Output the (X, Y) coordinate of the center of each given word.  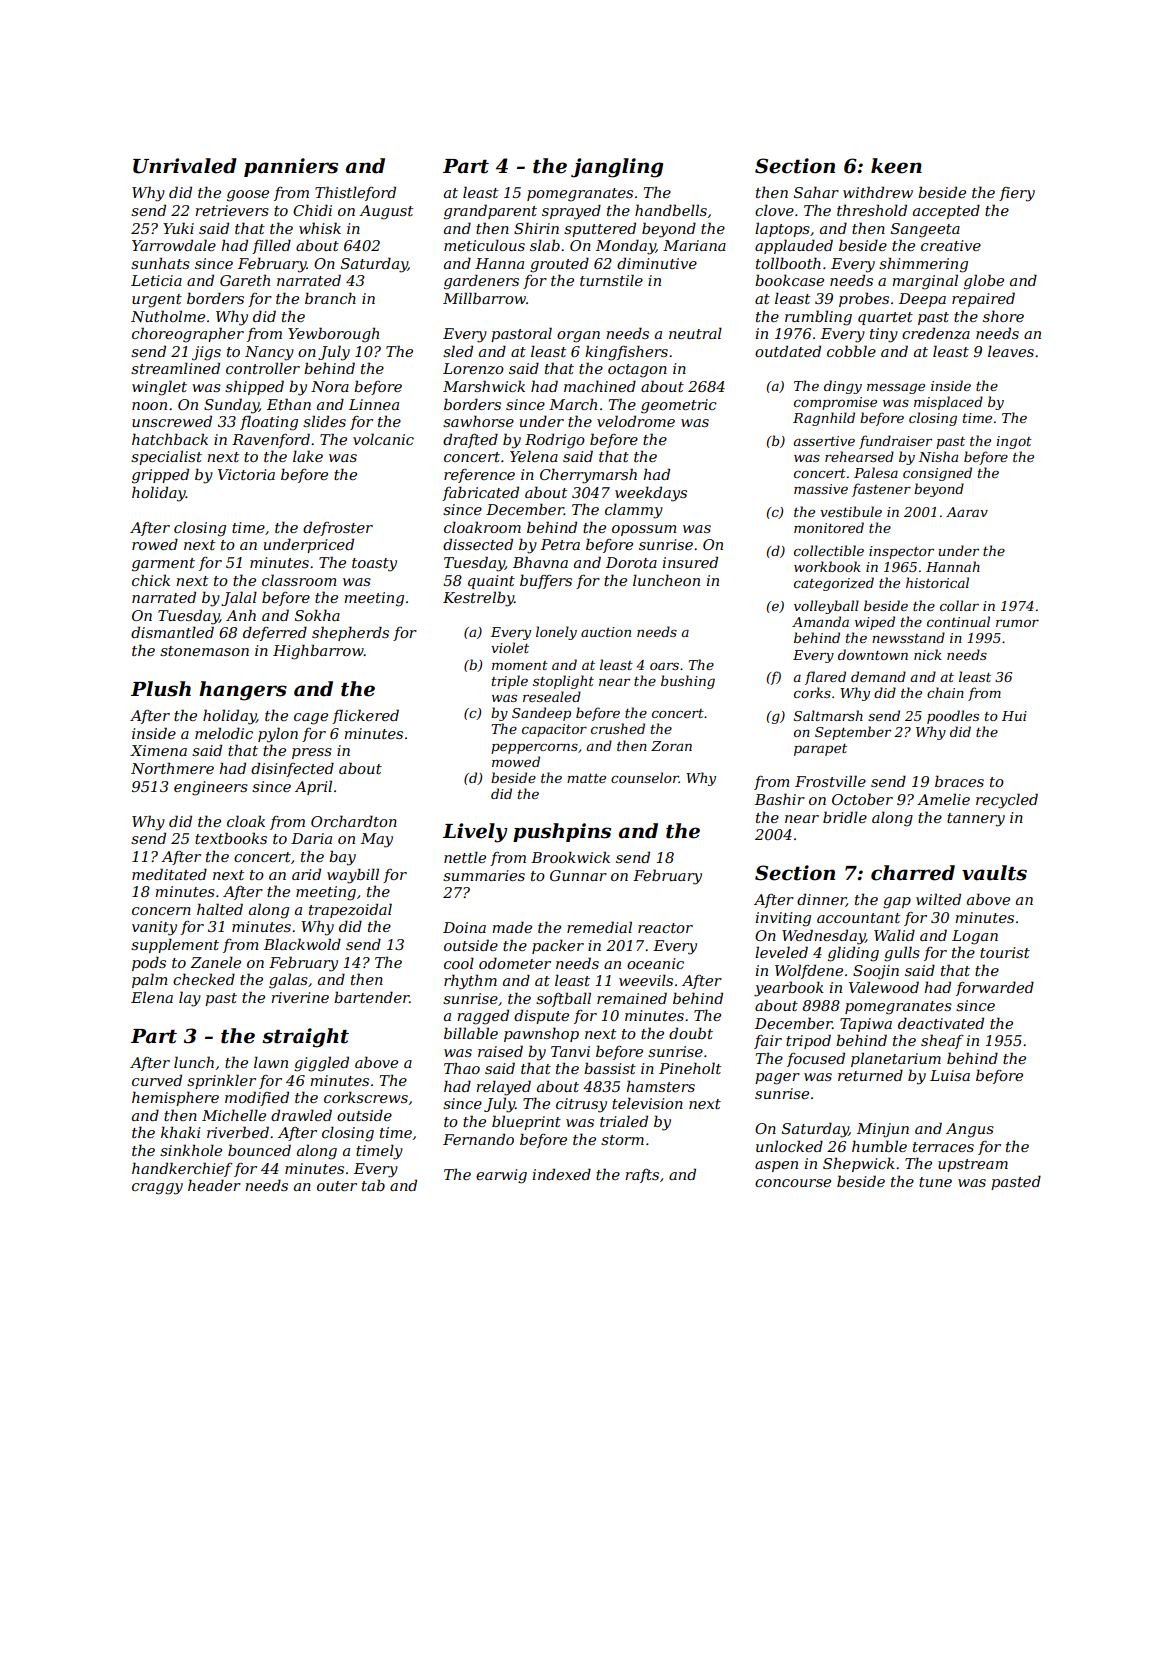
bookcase (789, 280)
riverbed (238, 1132)
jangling (617, 168)
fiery (1017, 194)
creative (951, 245)
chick (151, 580)
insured (690, 562)
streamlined (175, 368)
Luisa (950, 1075)
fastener (881, 490)
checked (204, 979)
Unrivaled (185, 166)
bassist (610, 1068)
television (647, 1103)
